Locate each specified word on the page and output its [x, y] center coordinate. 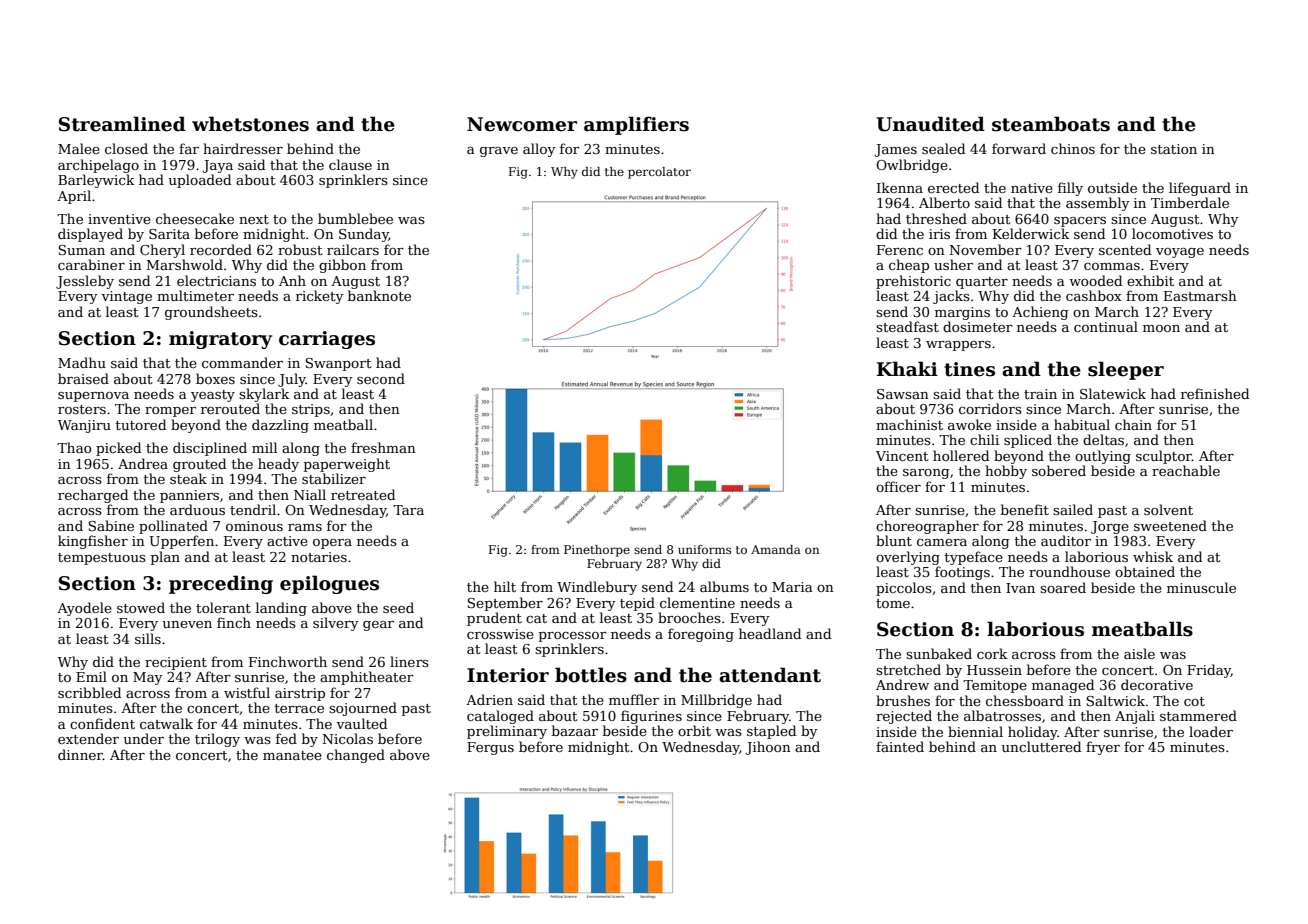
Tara [408, 510]
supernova [93, 397]
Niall [310, 494]
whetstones [250, 124]
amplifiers [636, 125]
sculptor [1164, 457]
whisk [1153, 556]
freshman [383, 447]
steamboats [1051, 124]
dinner [80, 754]
